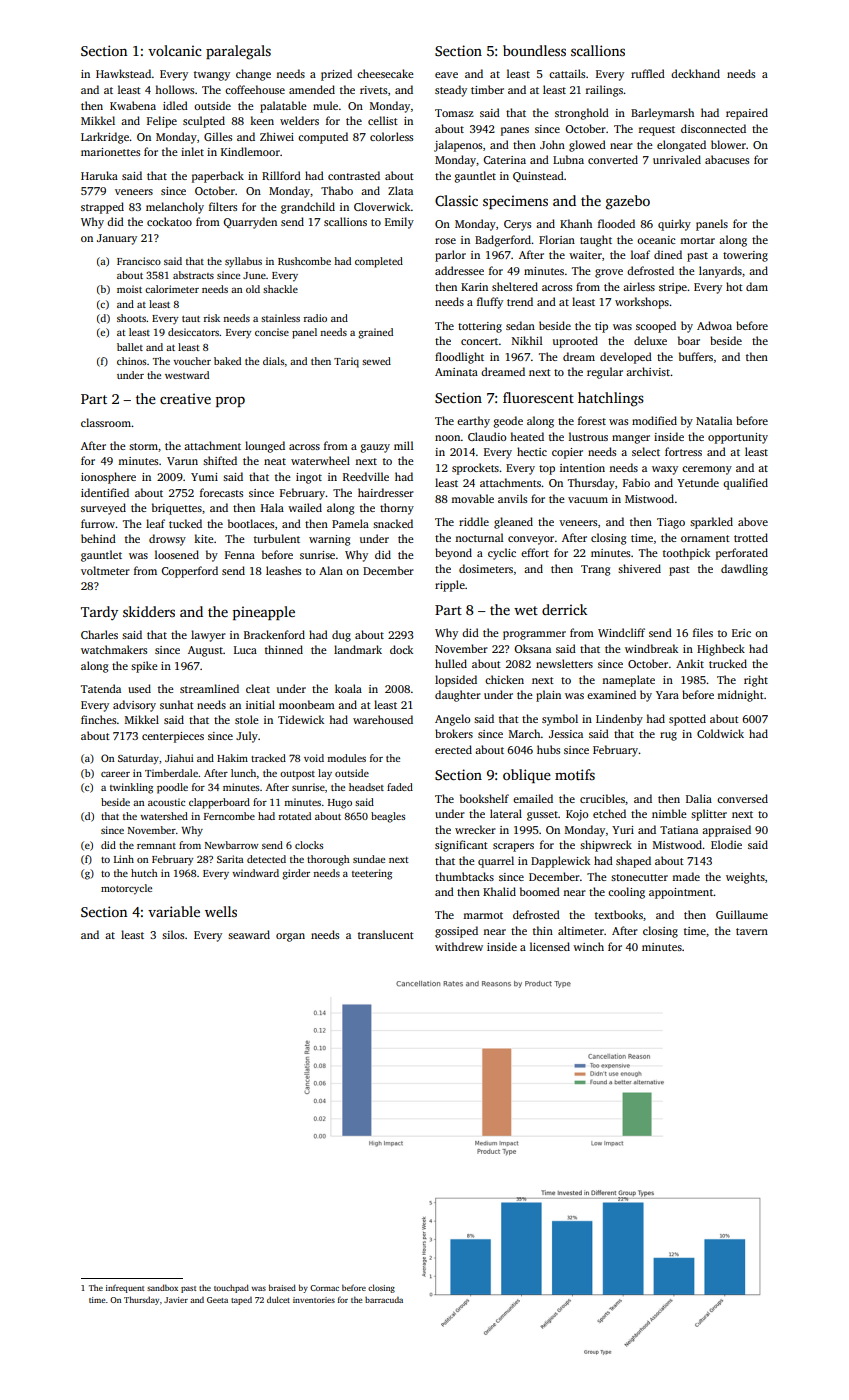 The width and height of the screenshot is (849, 1400). What do you see at coordinates (192, 151) in the screenshot?
I see `inlet` at bounding box center [192, 151].
